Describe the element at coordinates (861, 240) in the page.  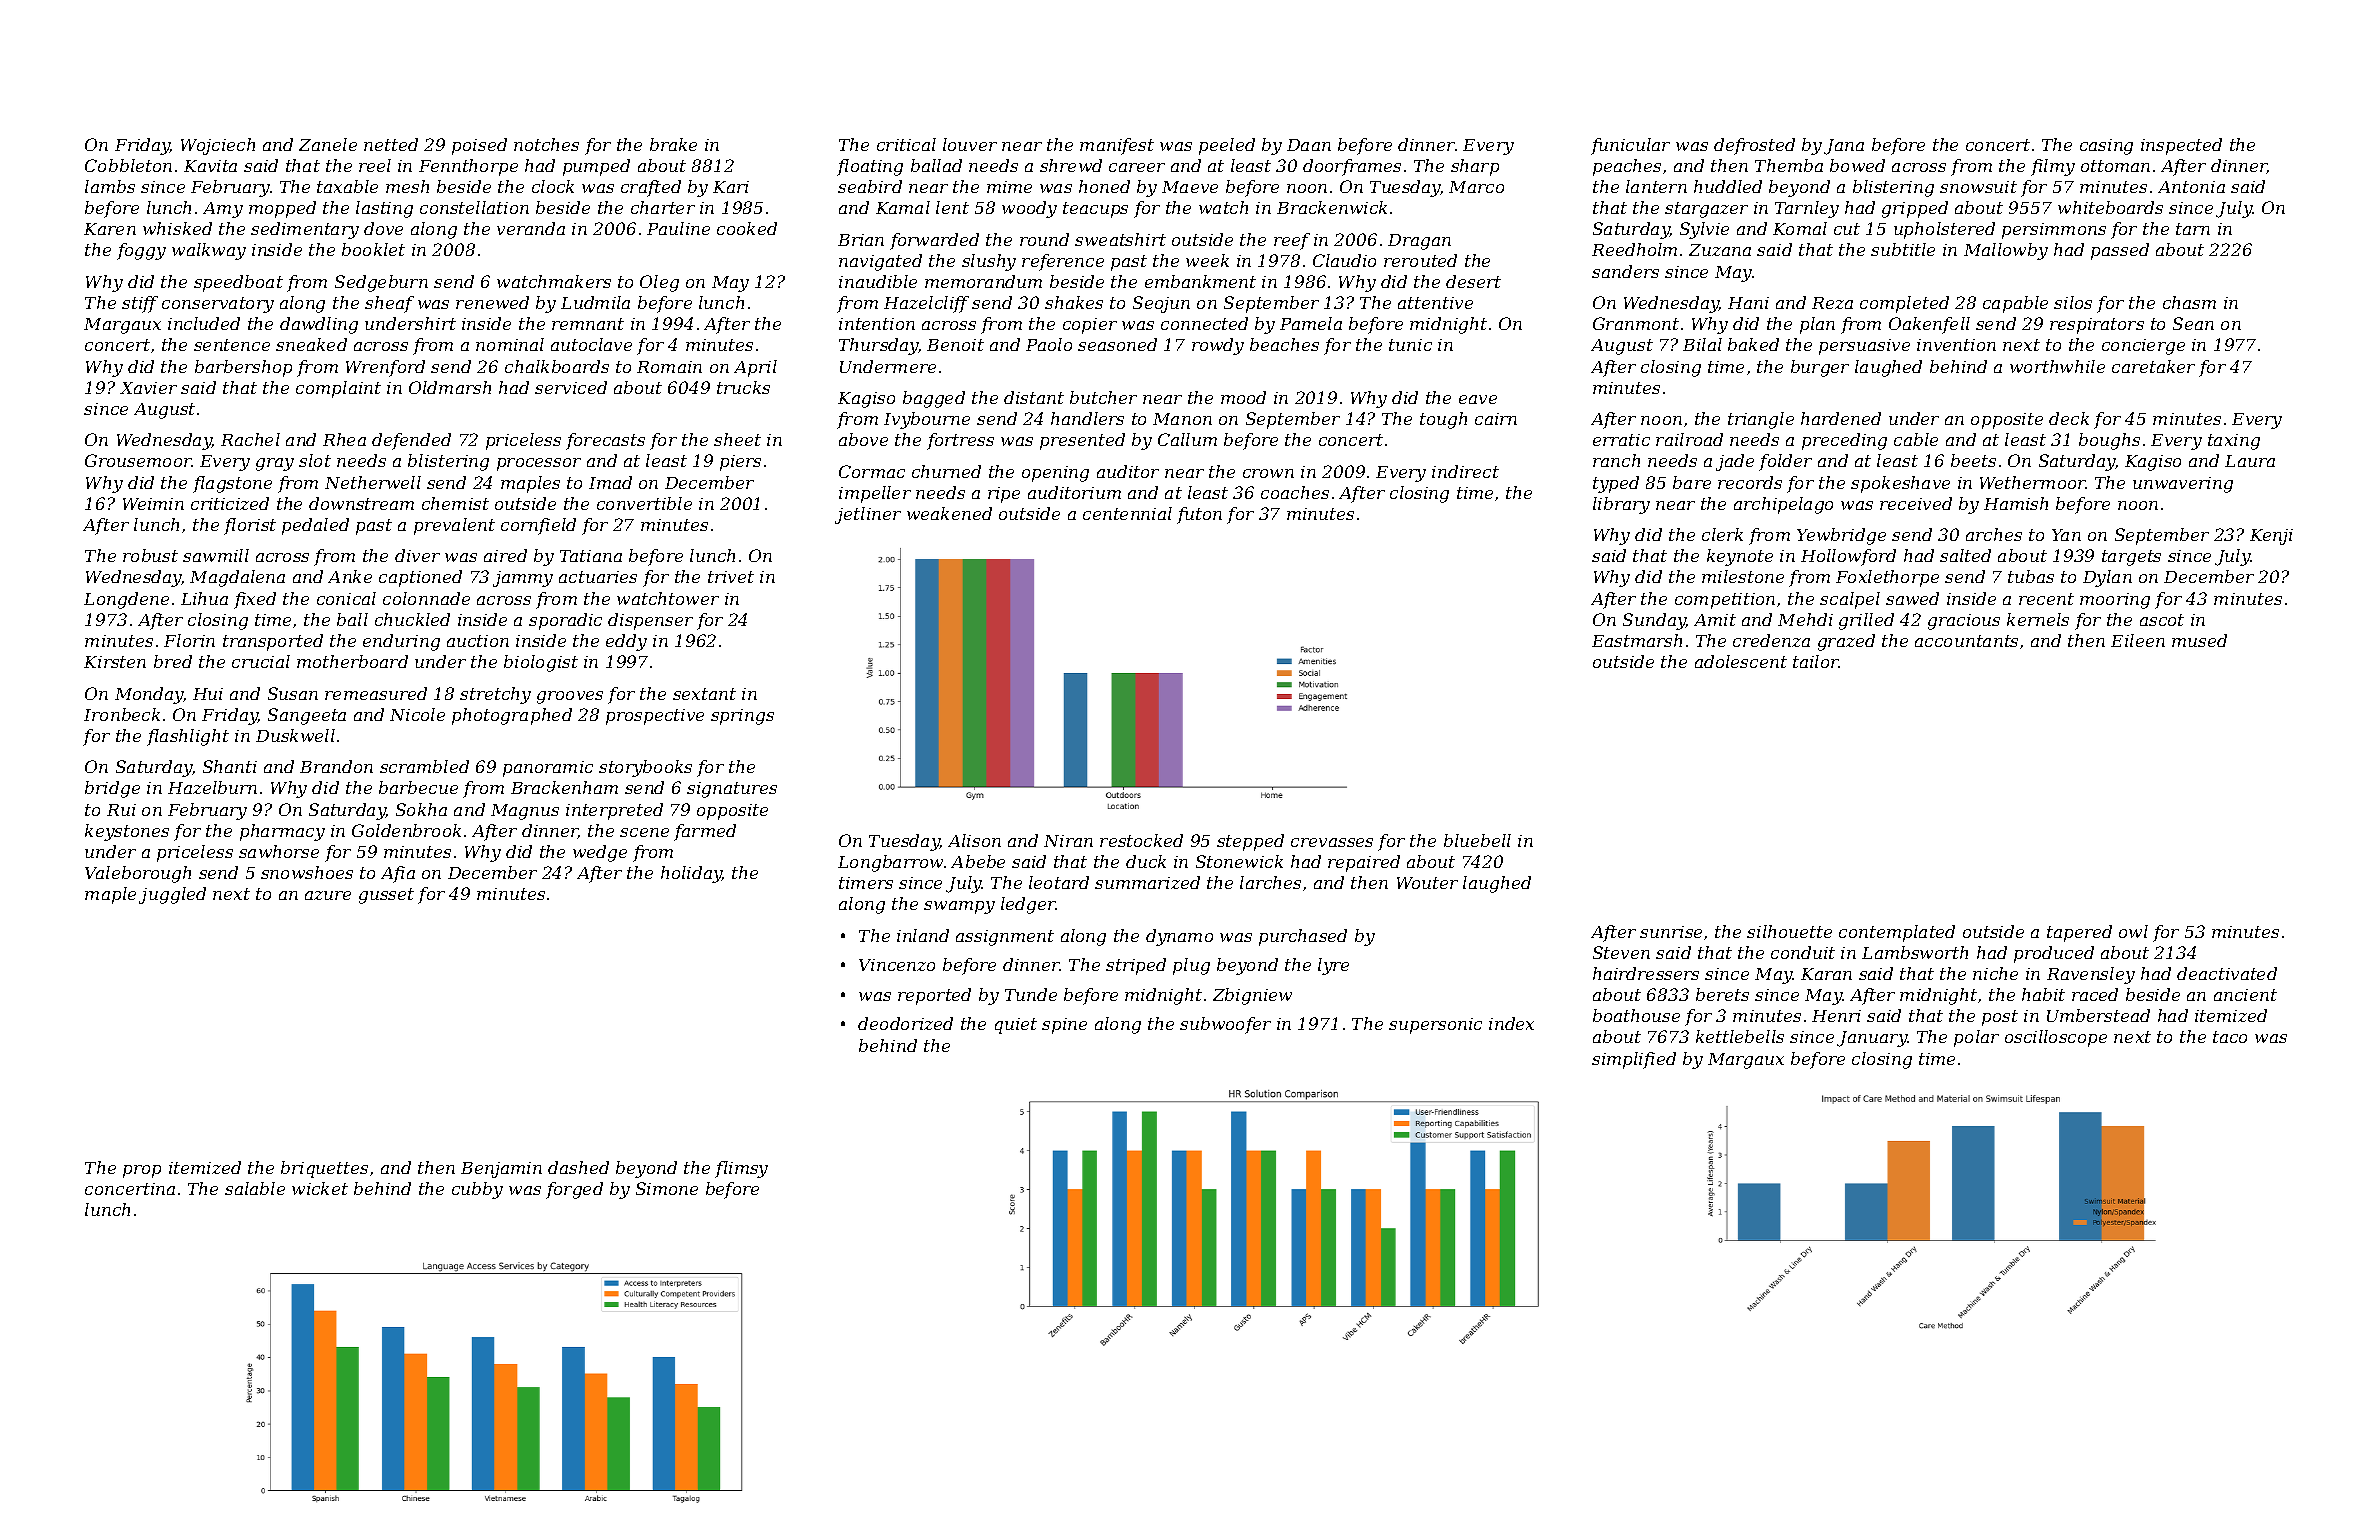
I see `Brian` at that location.
